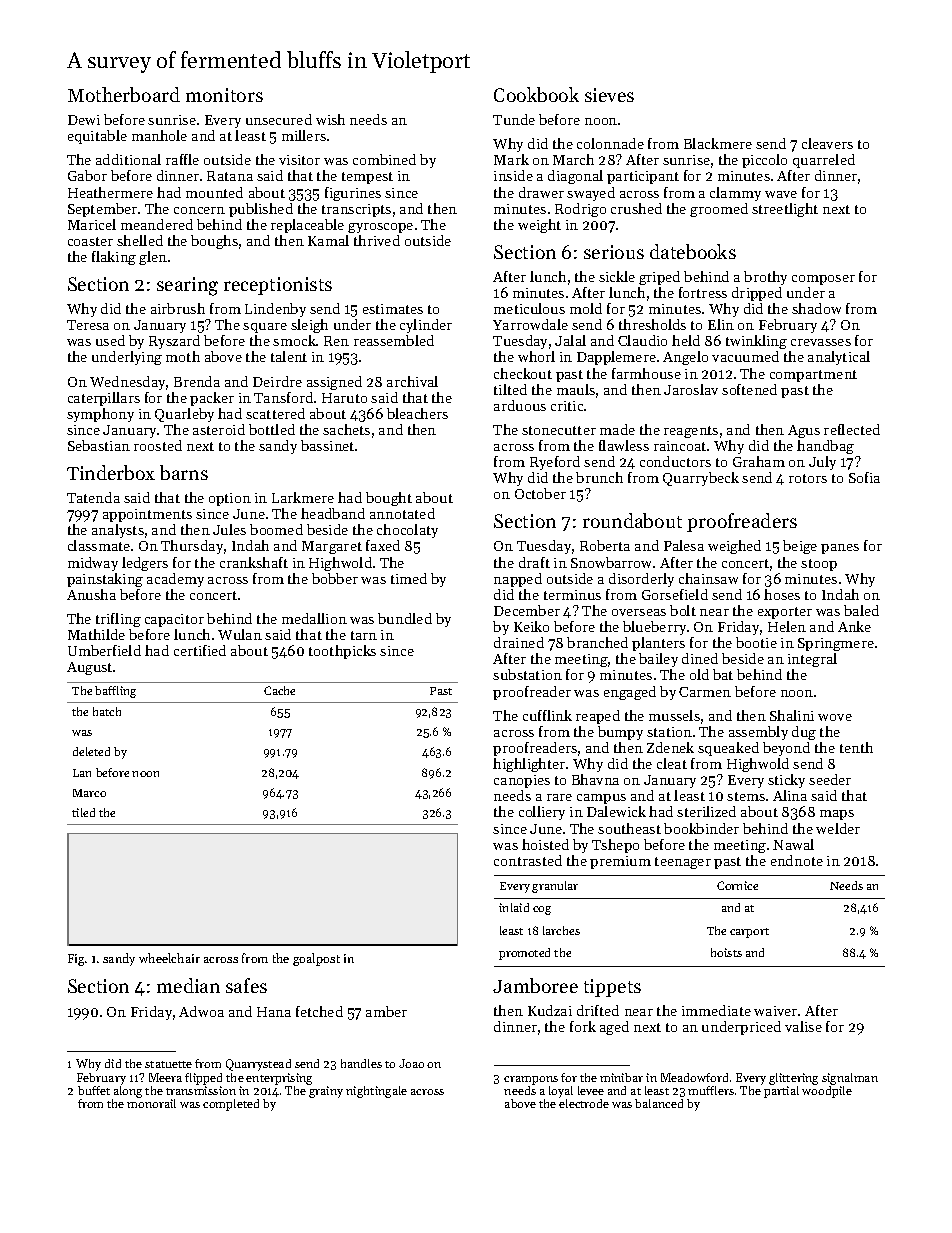  What do you see at coordinates (224, 95) in the page?
I see `monitors` at bounding box center [224, 95].
